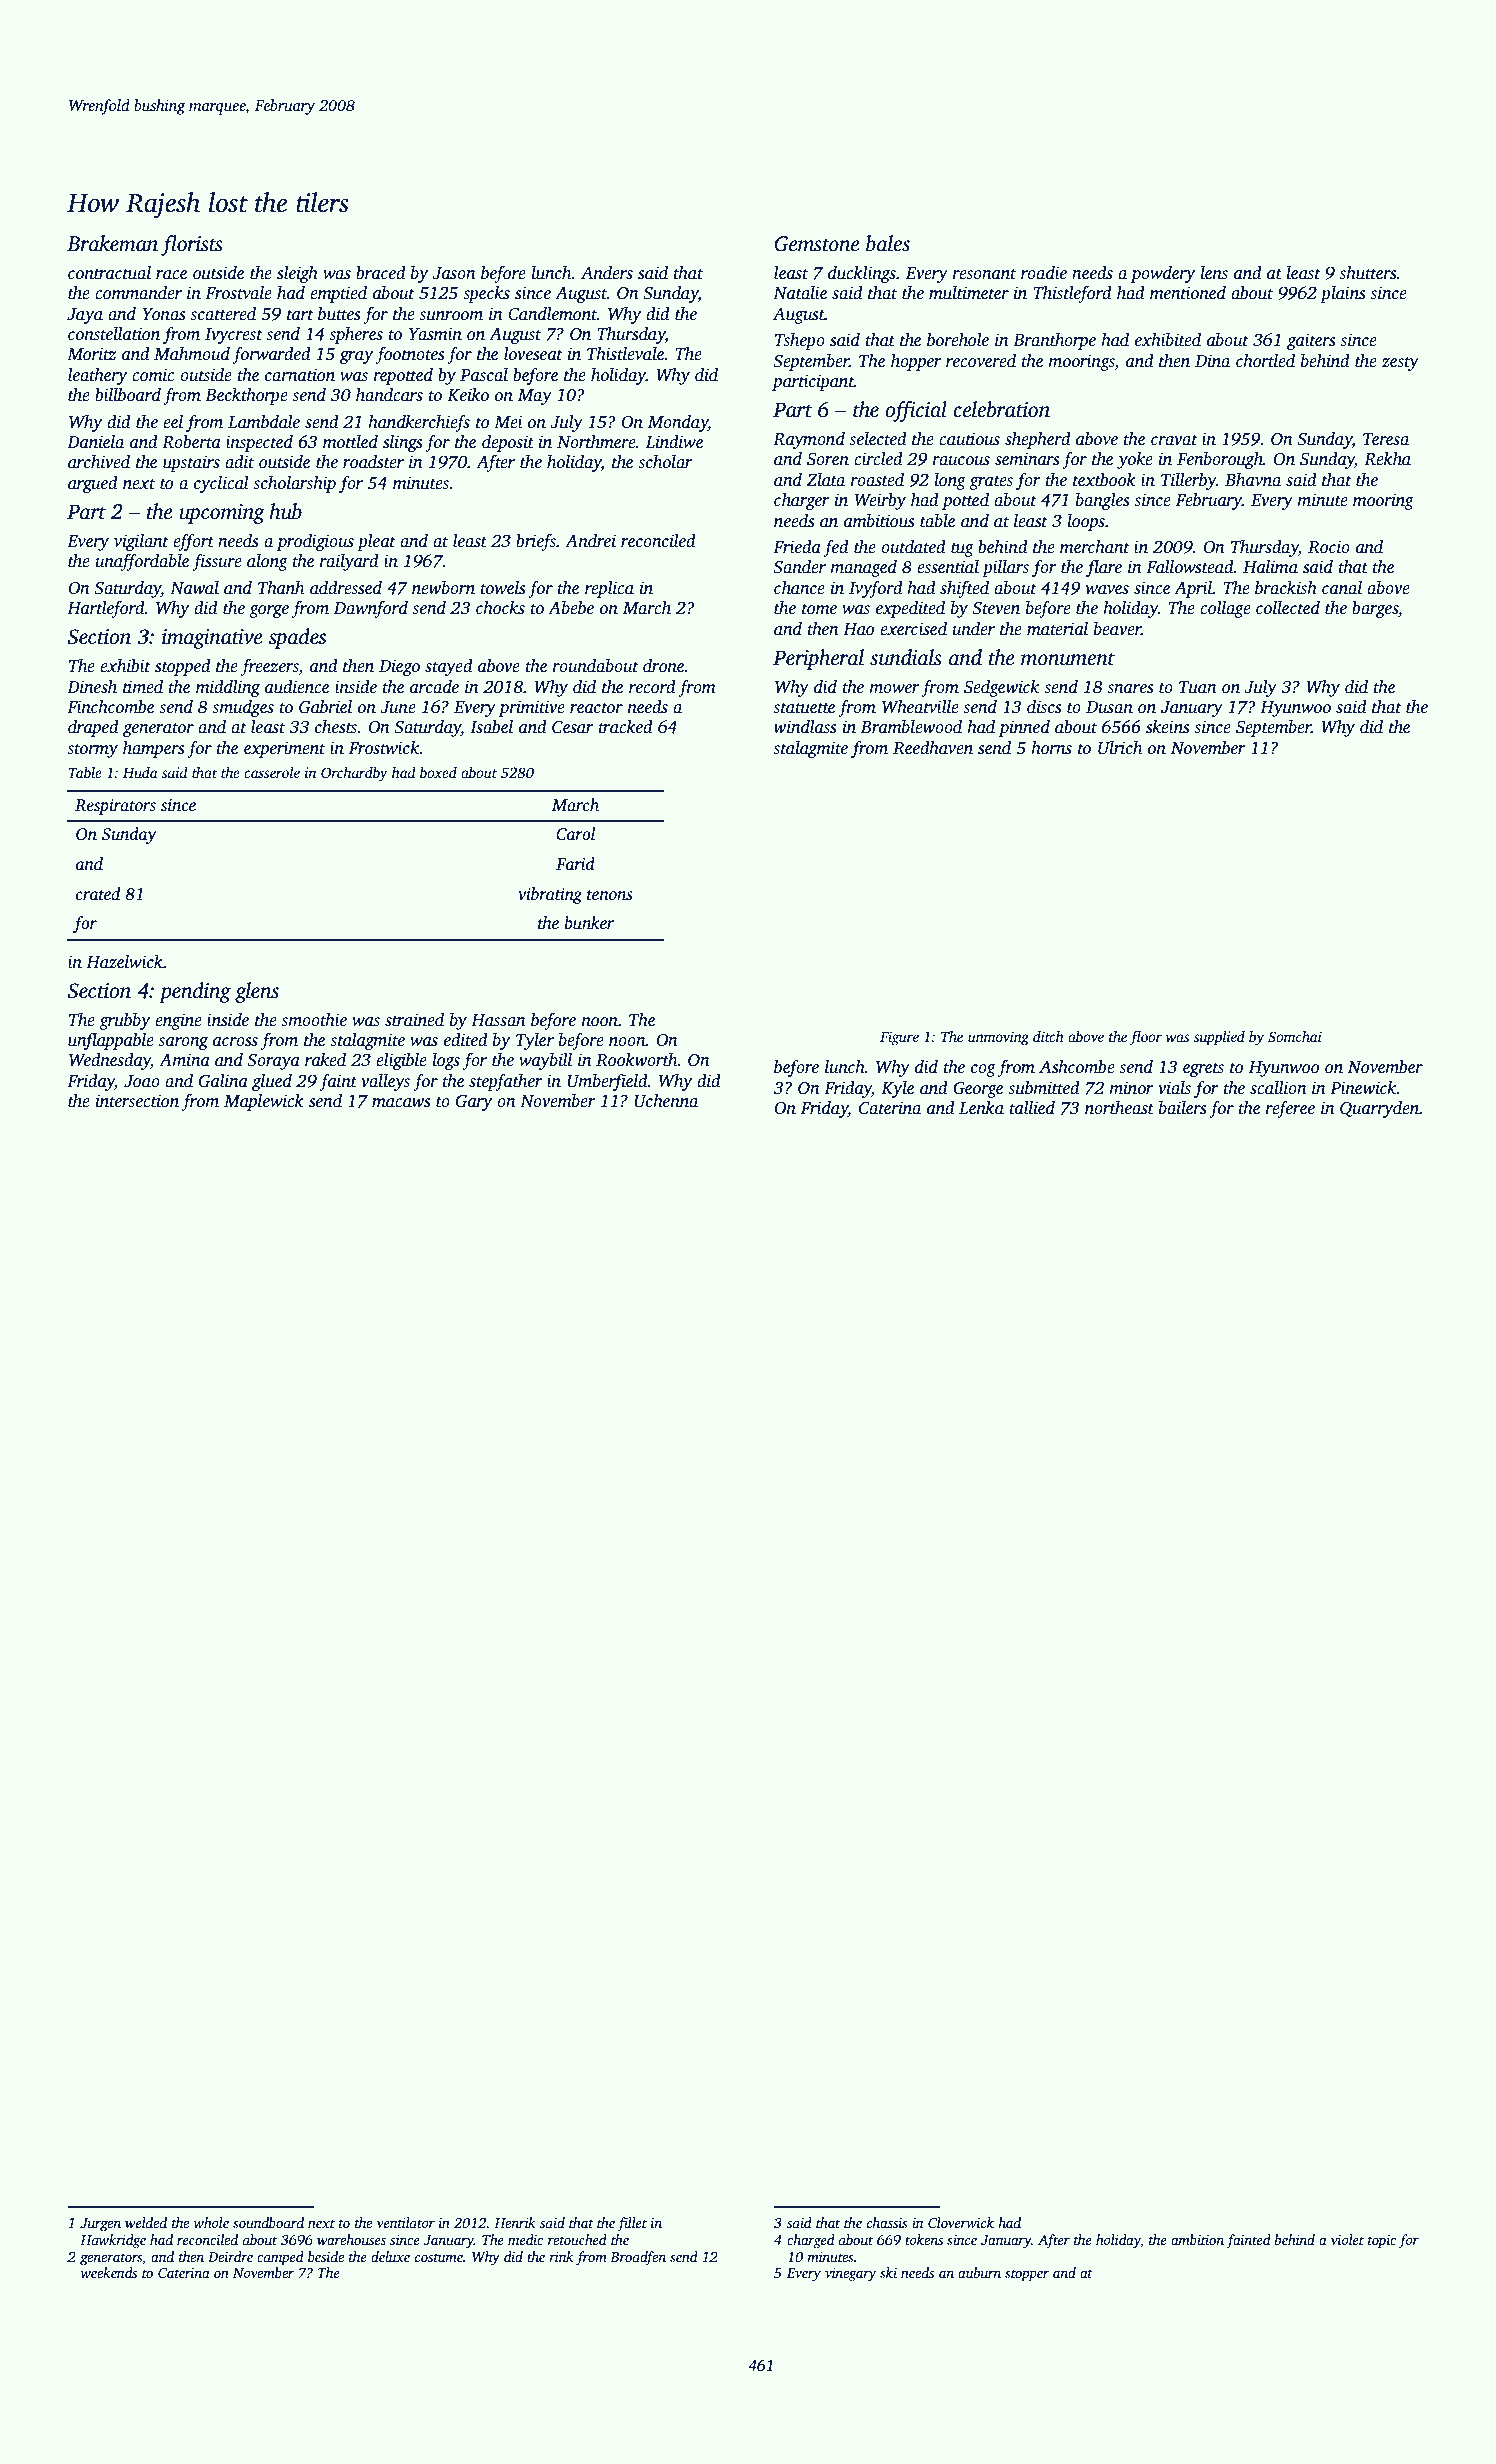  I want to click on charged, so click(811, 2241).
